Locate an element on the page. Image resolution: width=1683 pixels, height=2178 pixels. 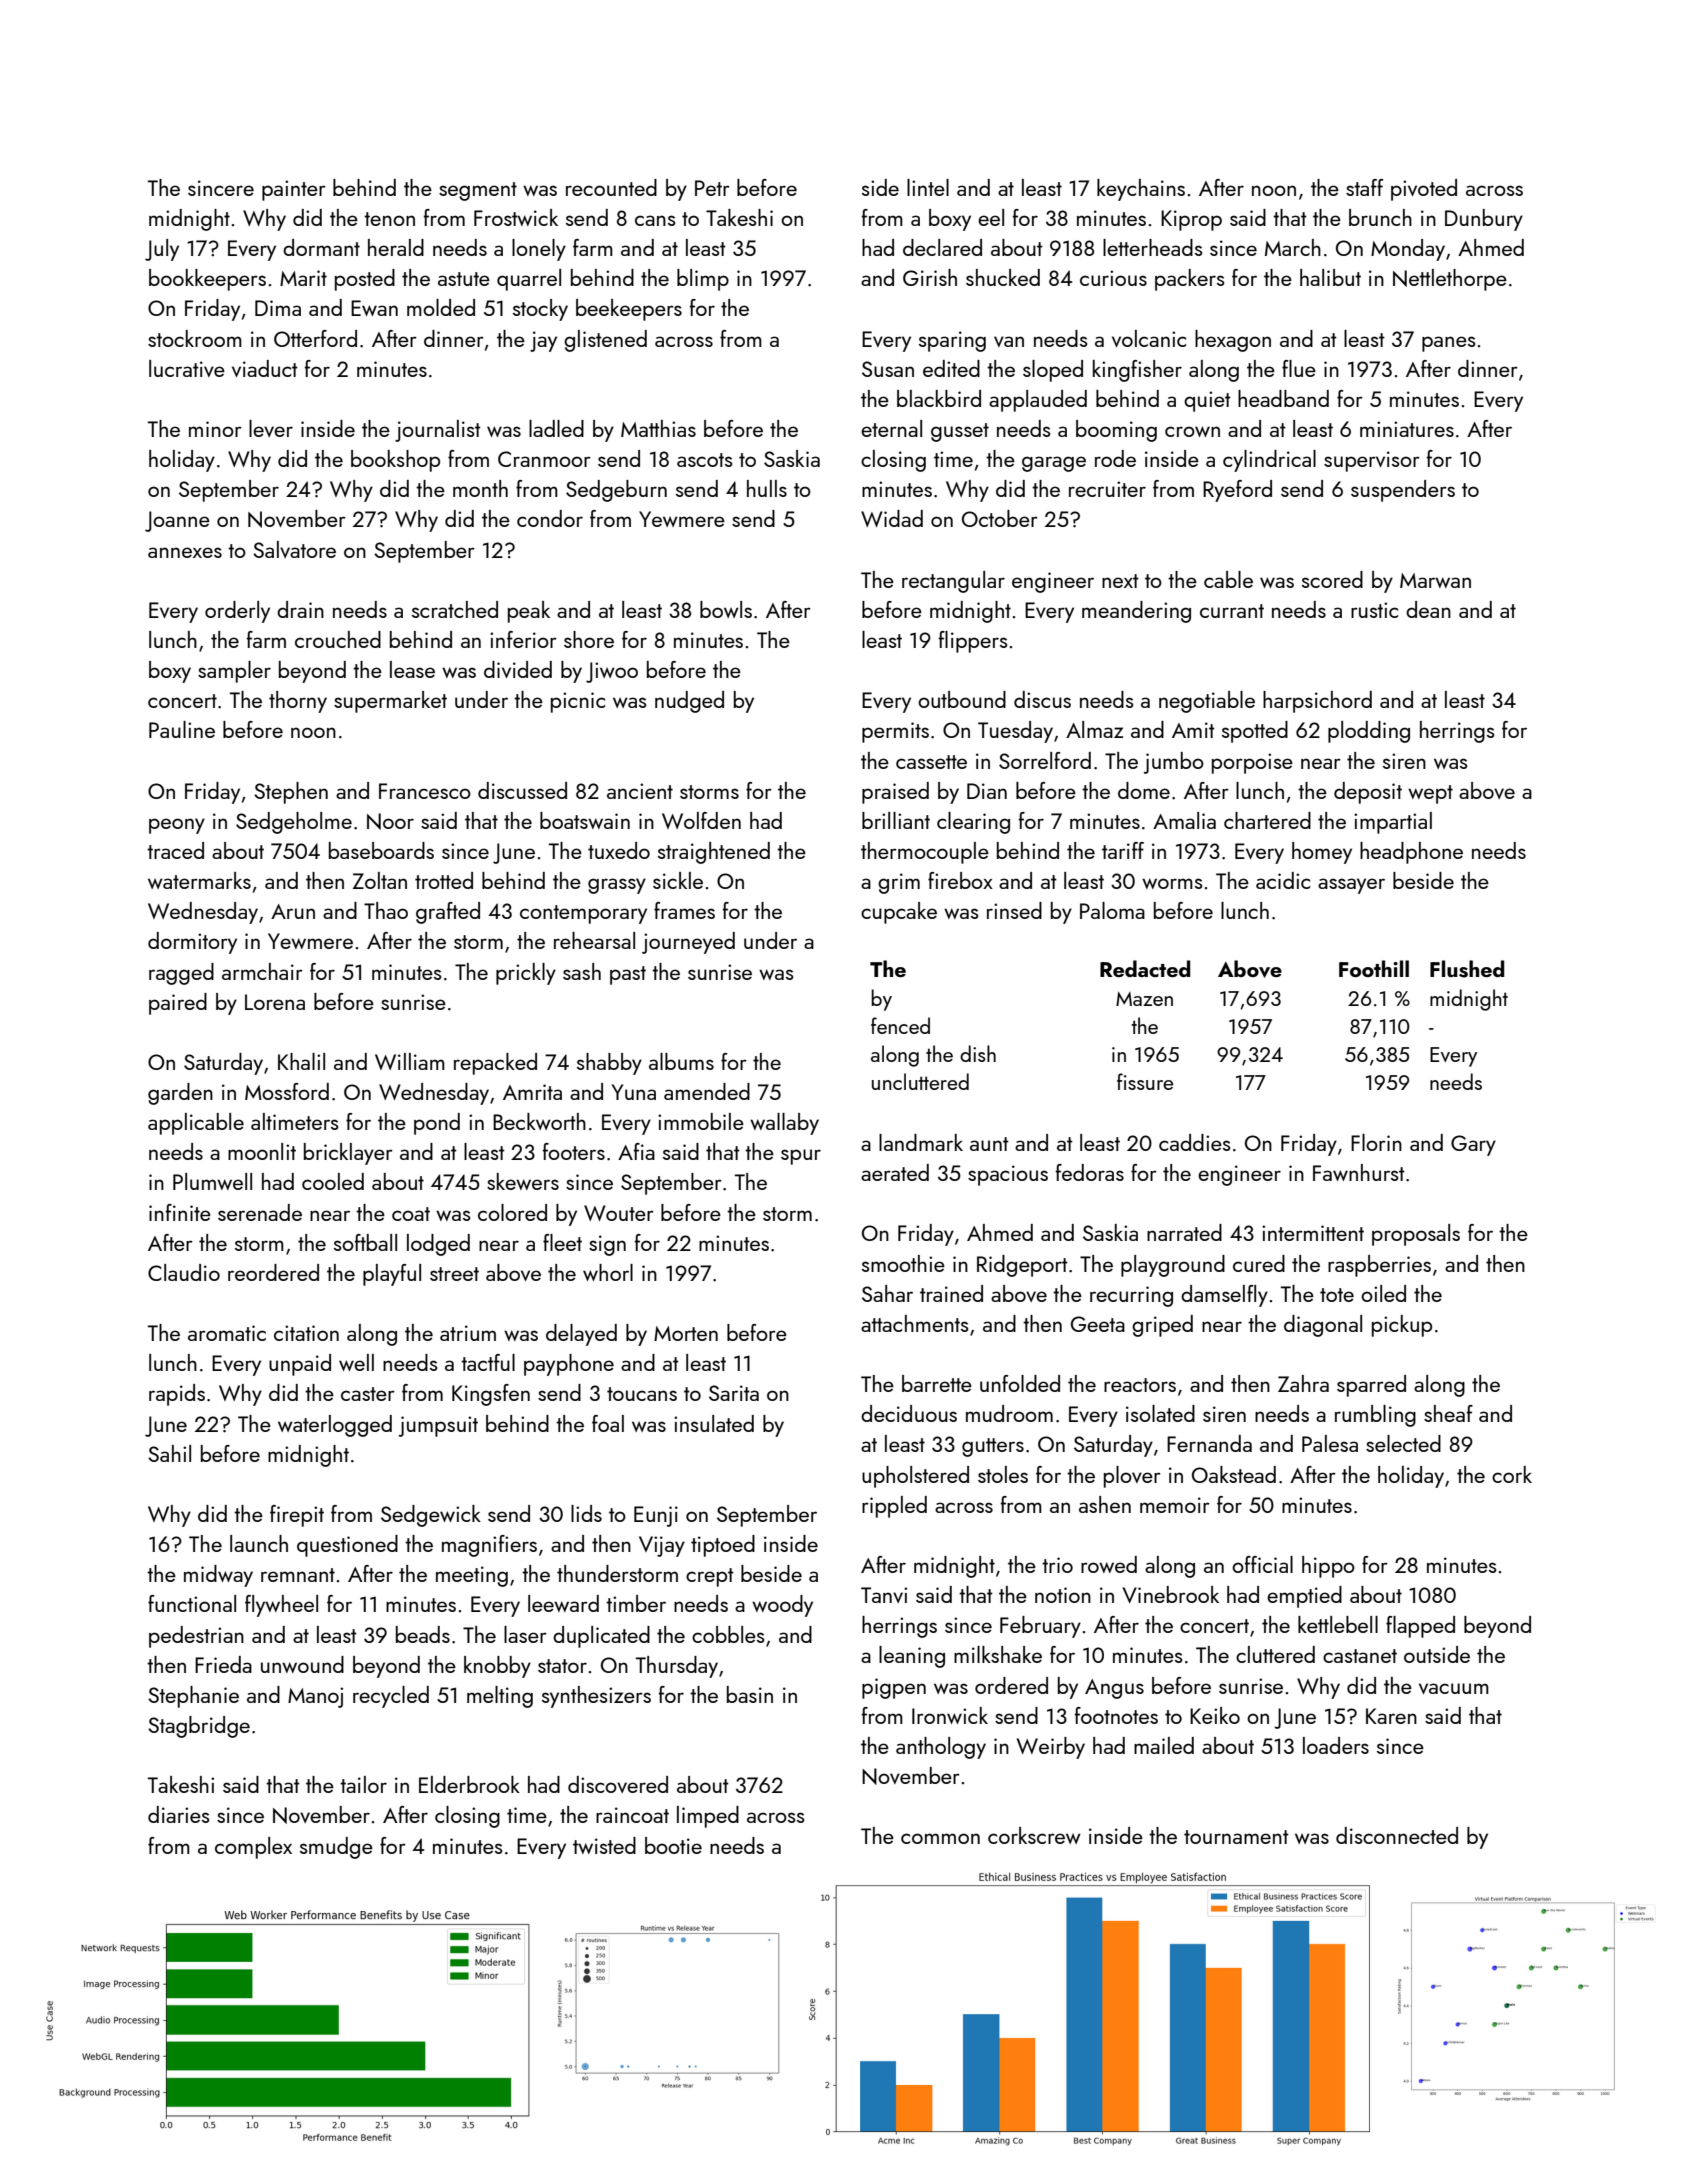
Foothill is located at coordinates (1374, 968).
